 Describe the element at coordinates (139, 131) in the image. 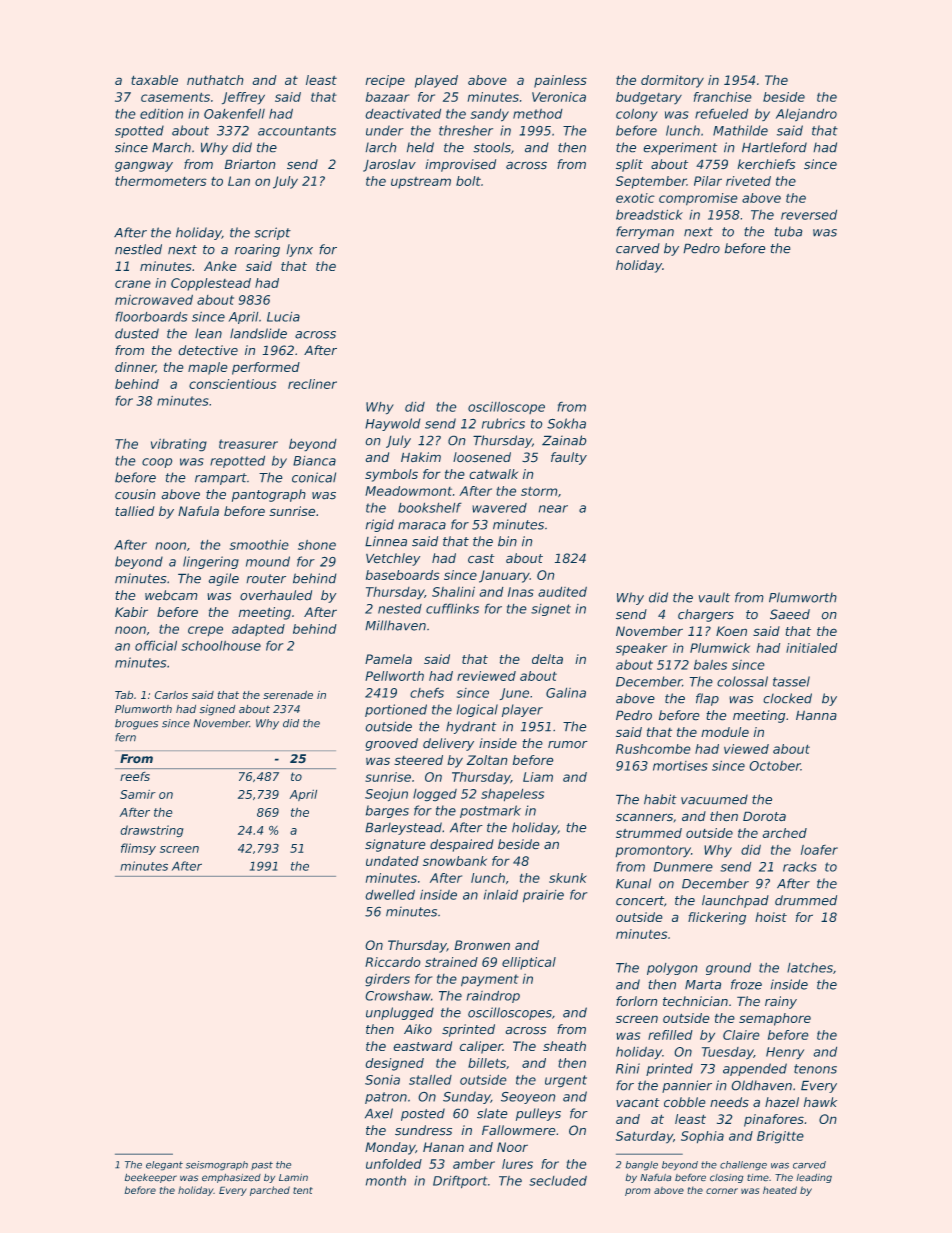

I see `spotted` at that location.
